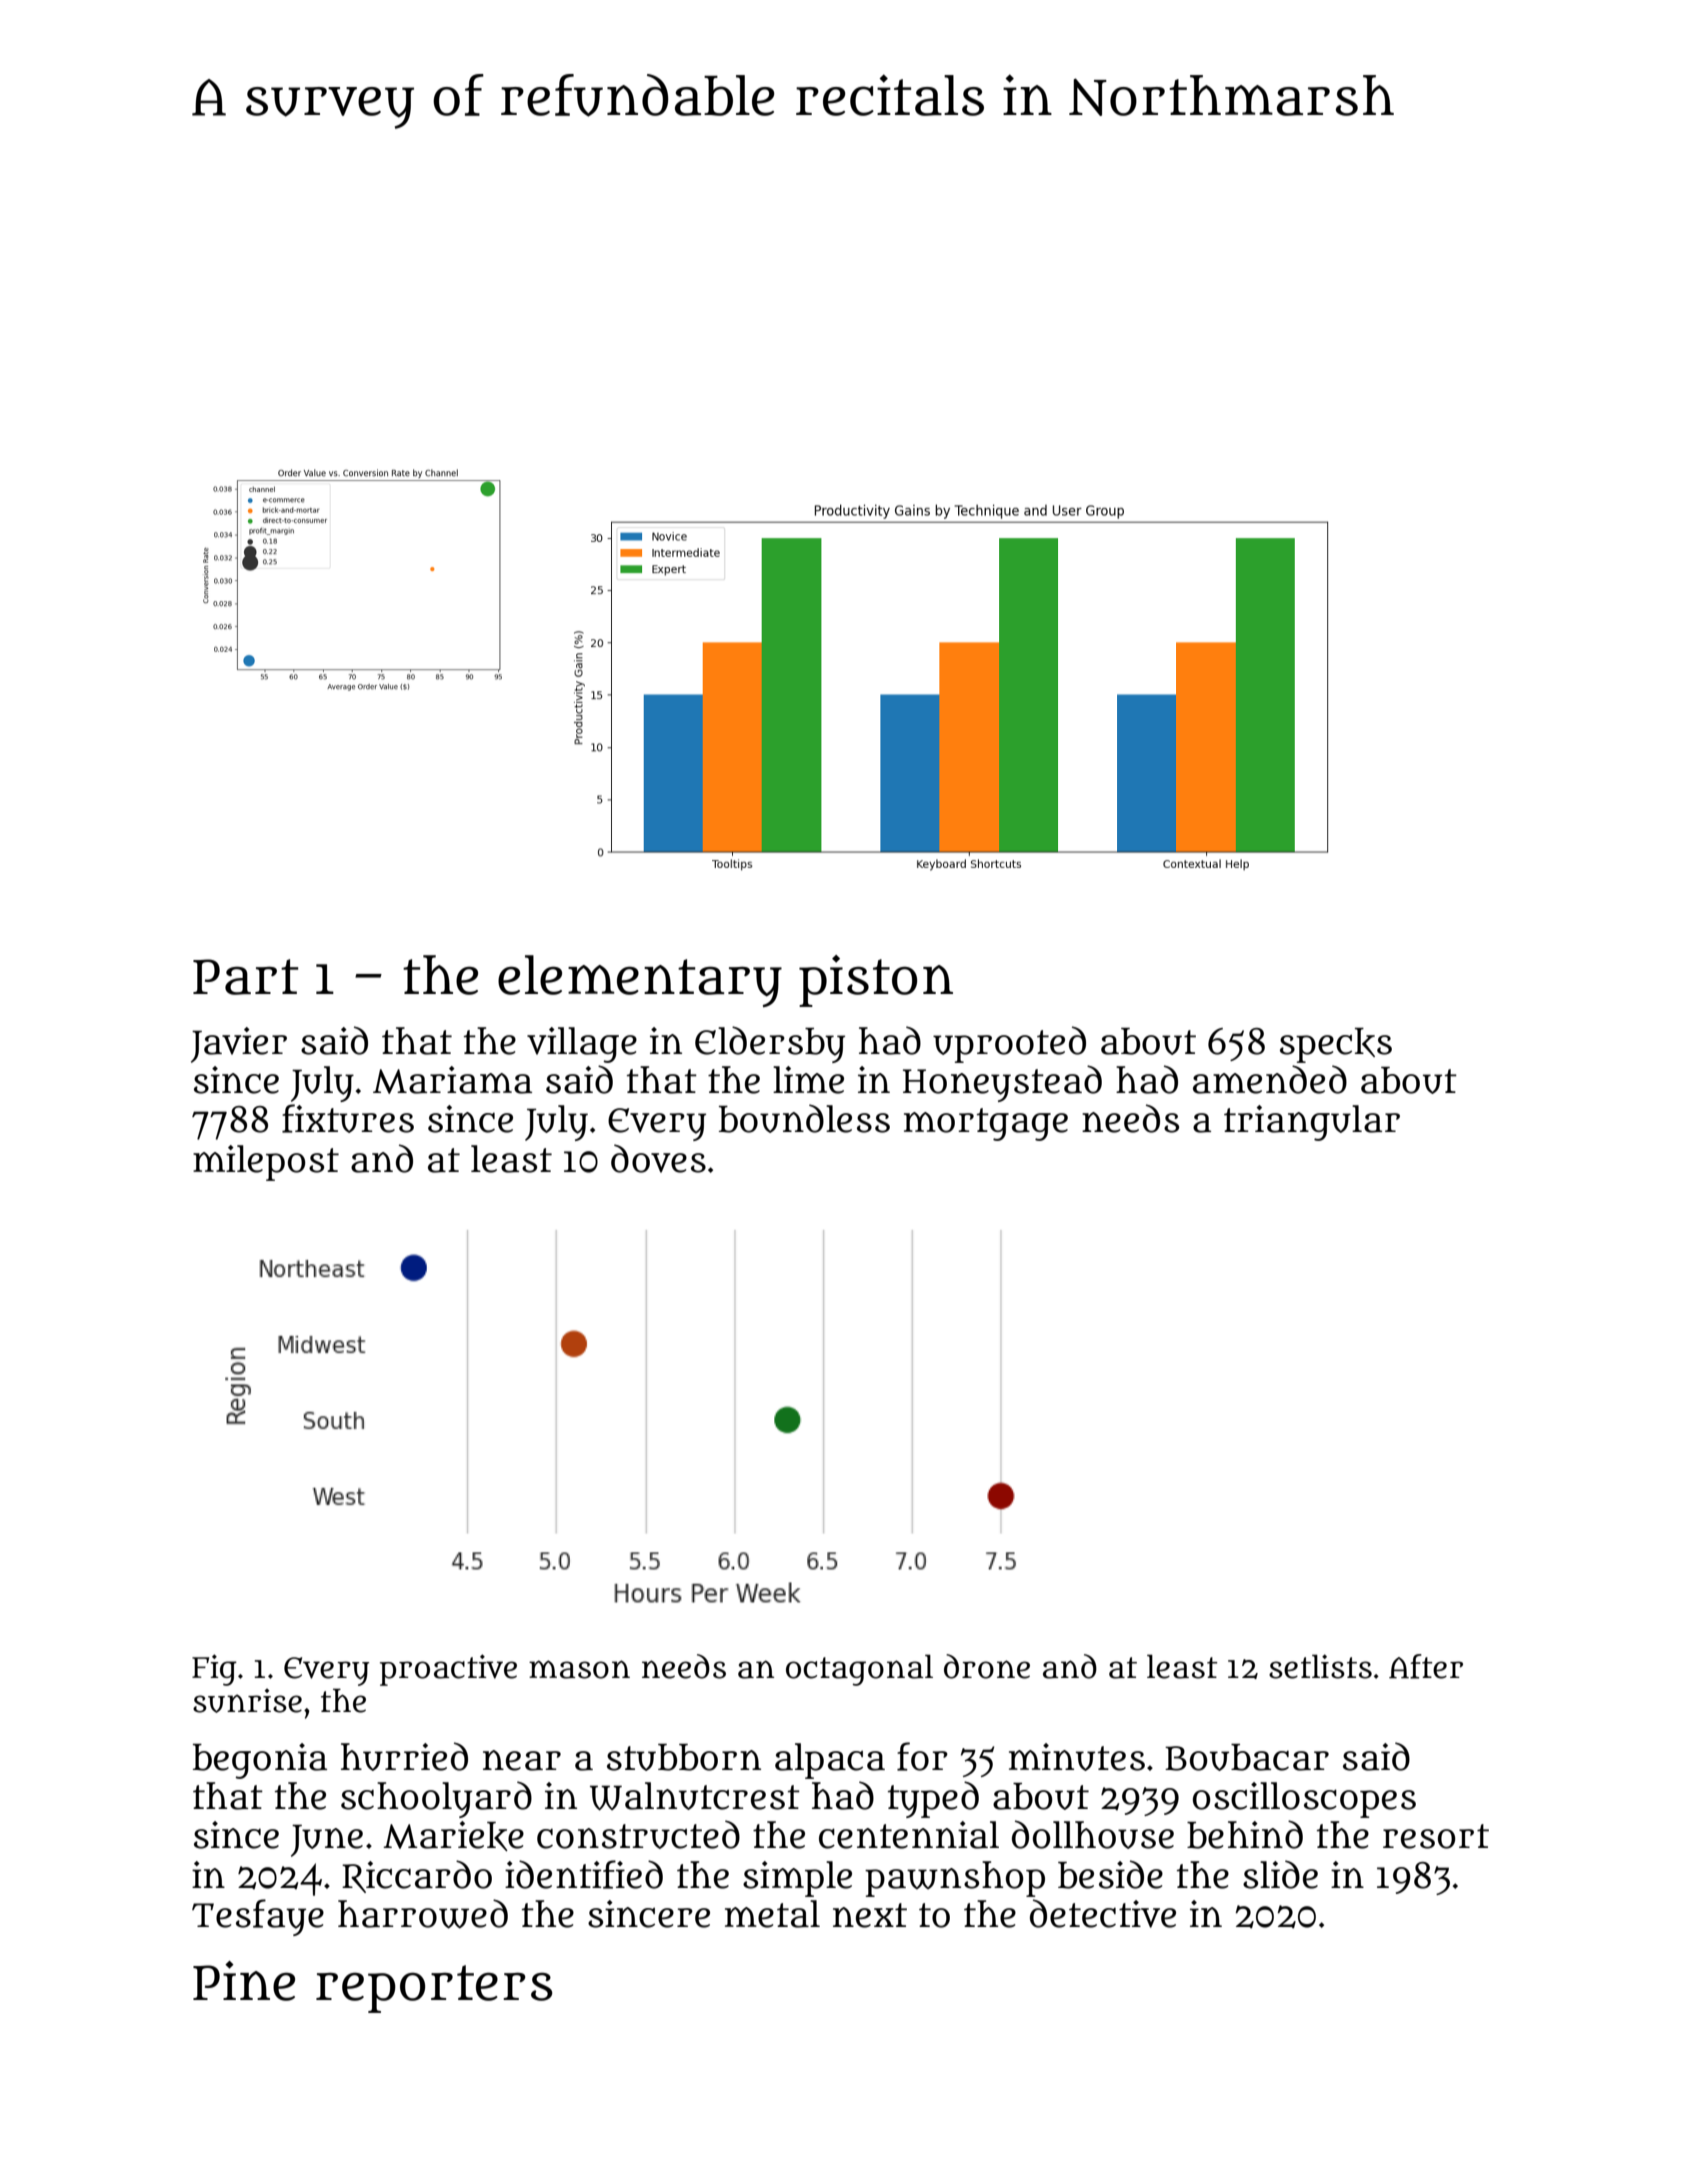 The height and width of the screenshot is (2178, 1683). I want to click on octagonal, so click(859, 1670).
